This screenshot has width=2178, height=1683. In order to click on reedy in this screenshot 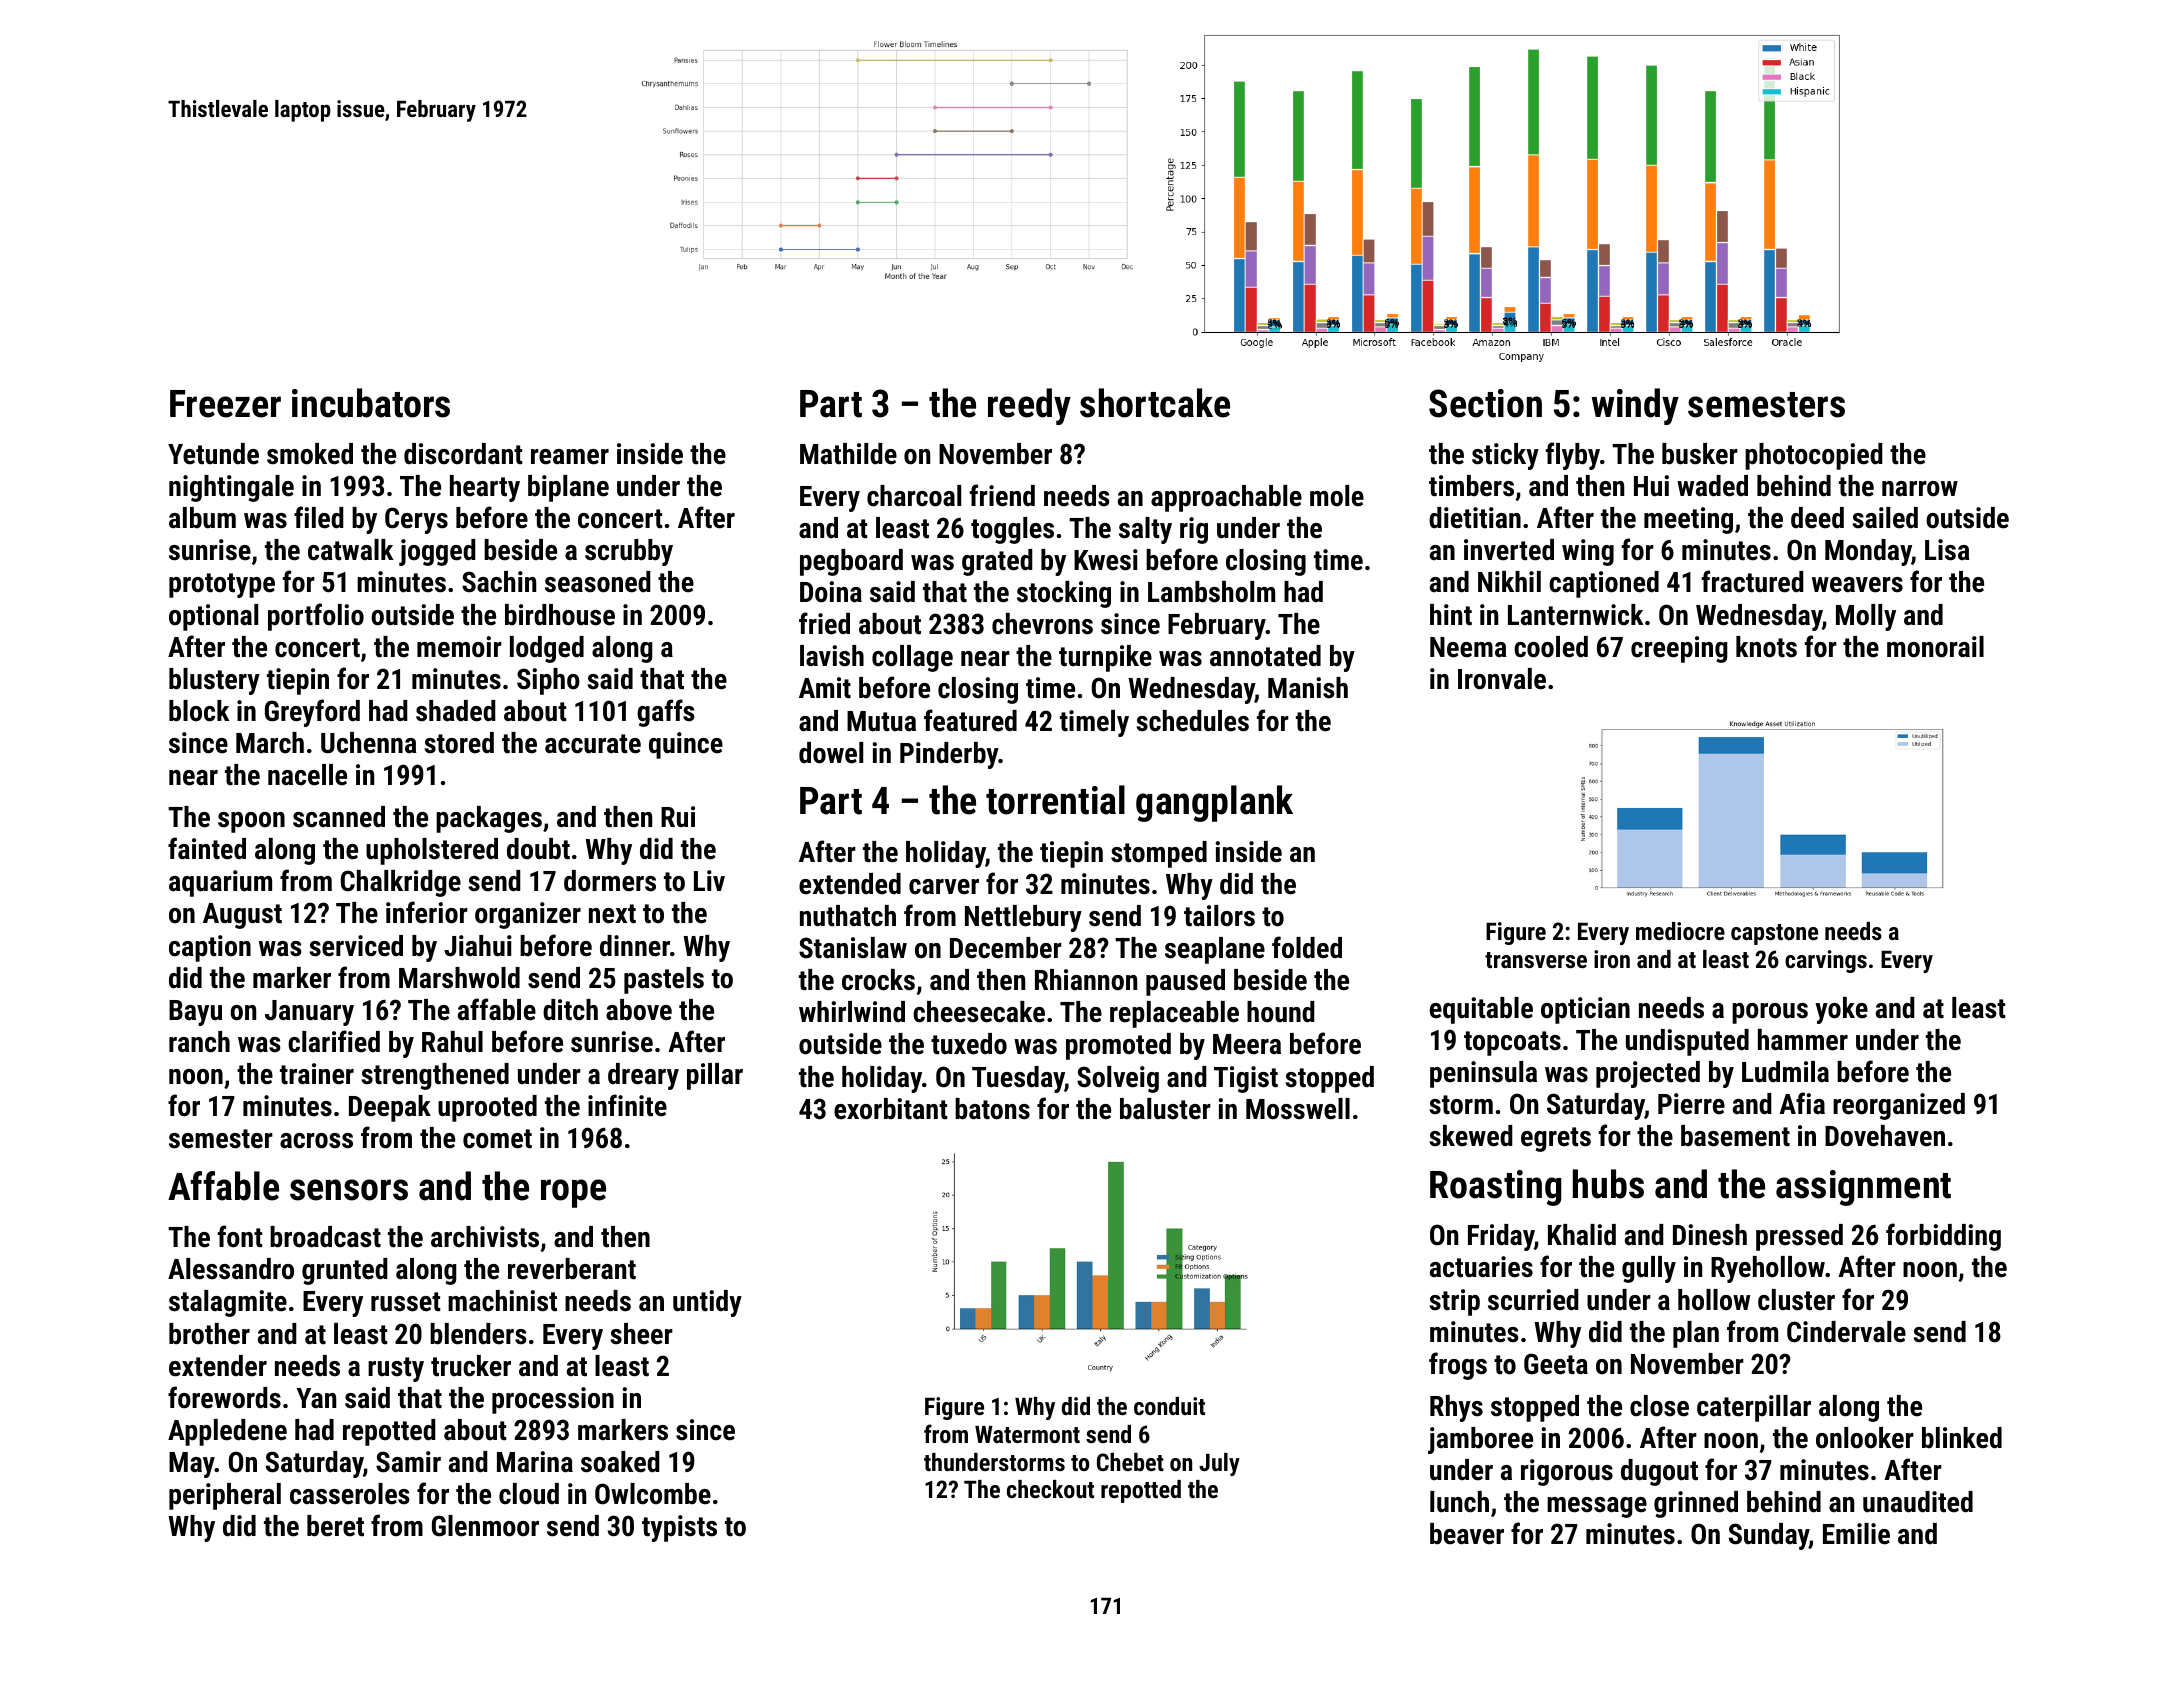, I will do `click(1029, 406)`.
